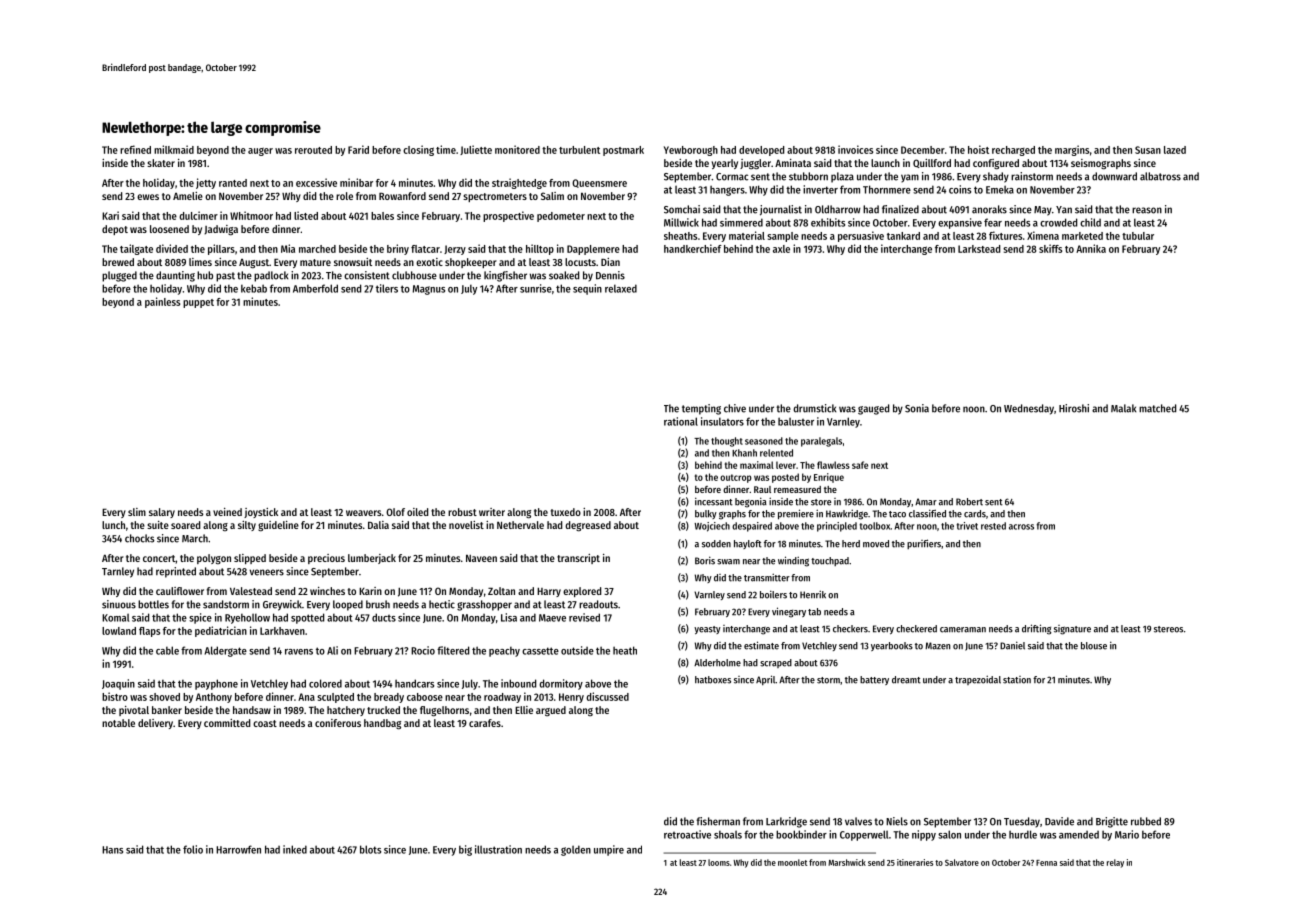 This screenshot has width=1308, height=924. Describe the element at coordinates (598, 604) in the screenshot. I see `readouts` at that location.
